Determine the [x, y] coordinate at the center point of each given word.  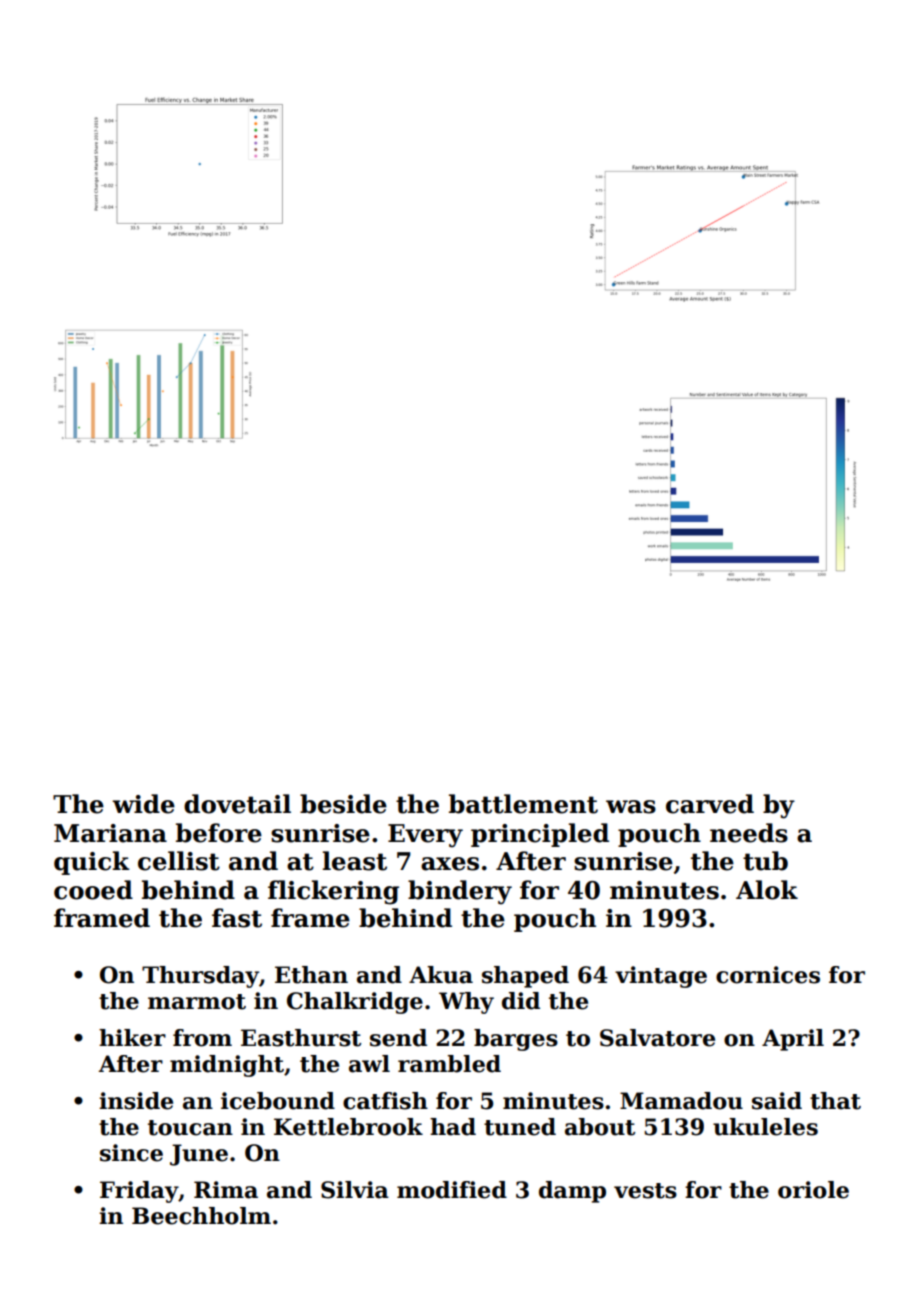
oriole [813, 1190]
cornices [768, 975]
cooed [93, 890]
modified [452, 1190]
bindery [460, 892]
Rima [226, 1190]
